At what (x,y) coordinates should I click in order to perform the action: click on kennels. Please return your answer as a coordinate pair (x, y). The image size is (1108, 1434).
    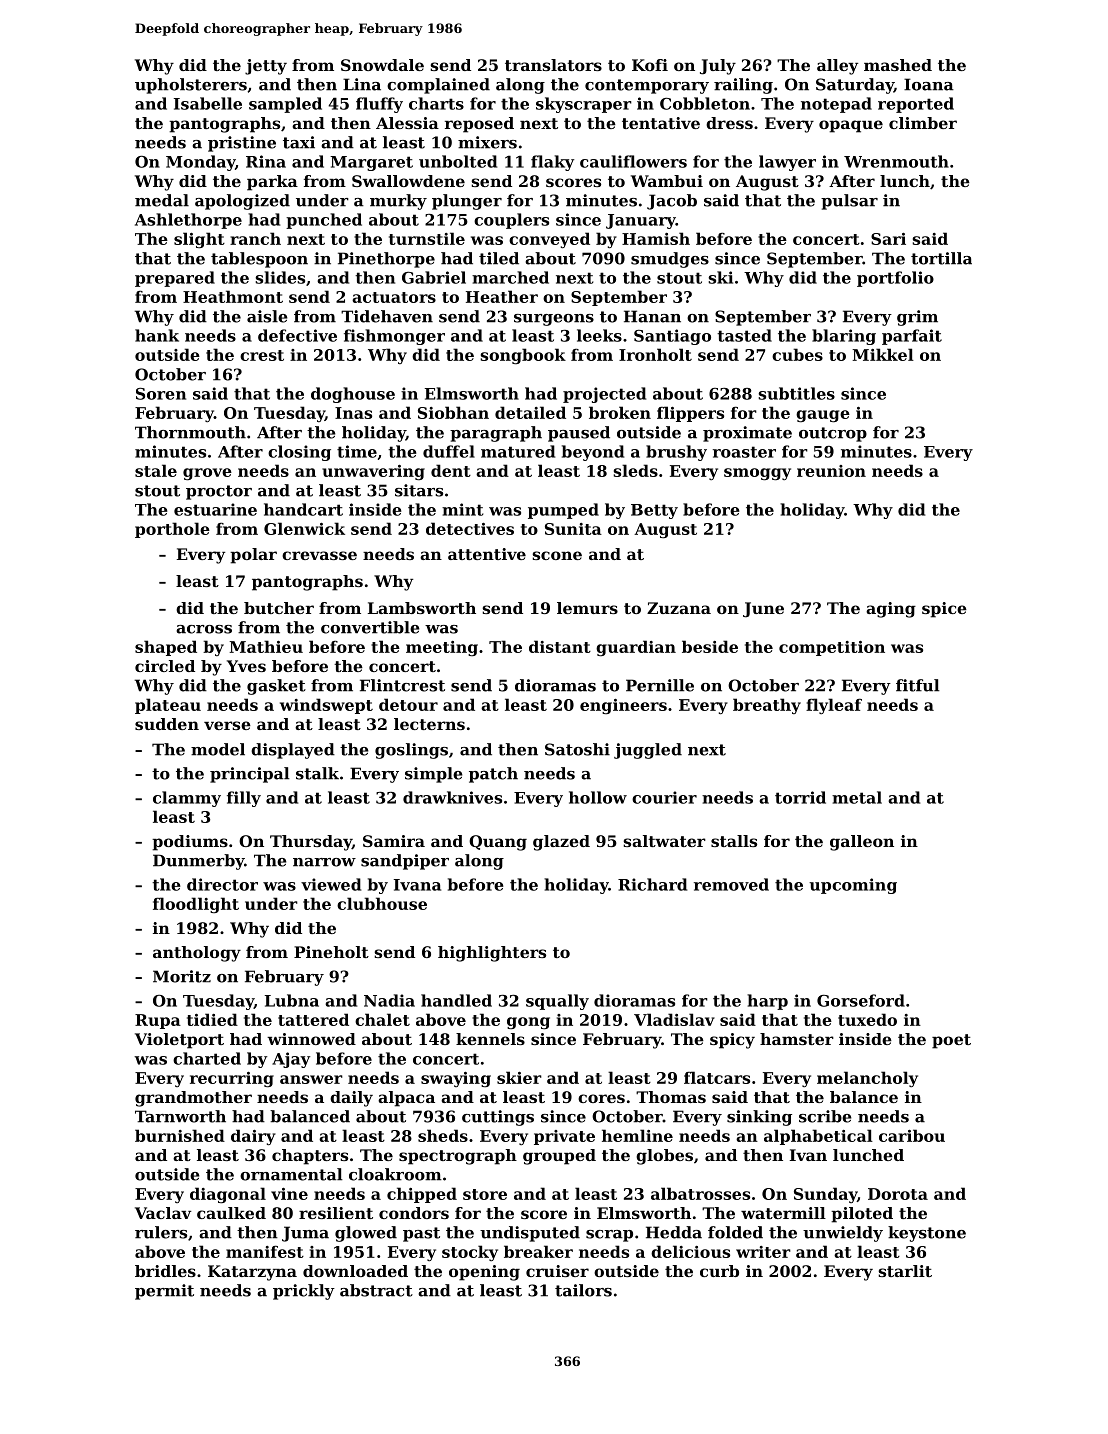
    Looking at the image, I should click on (490, 1039).
